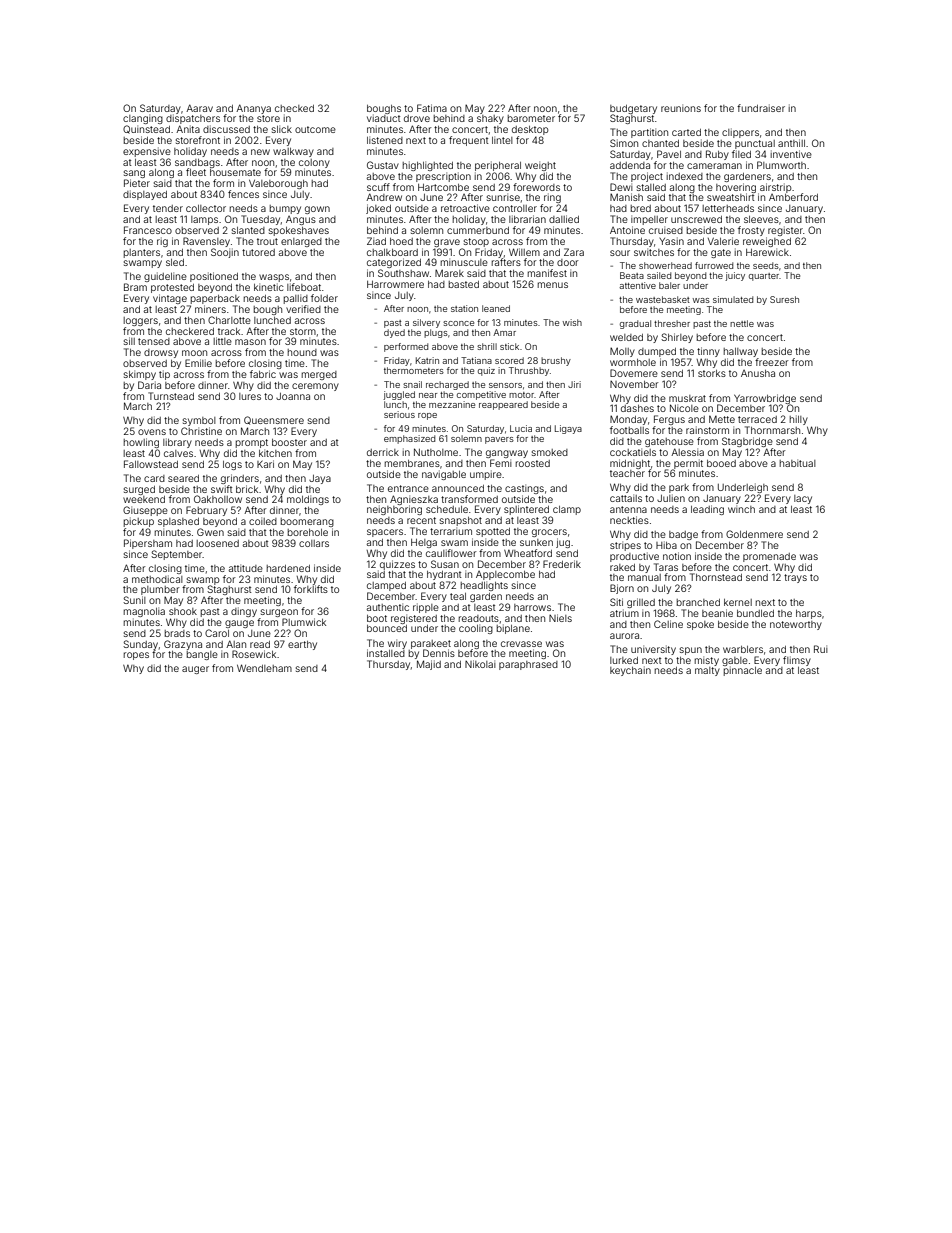  What do you see at coordinates (521, 428) in the document?
I see `Lucia` at bounding box center [521, 428].
